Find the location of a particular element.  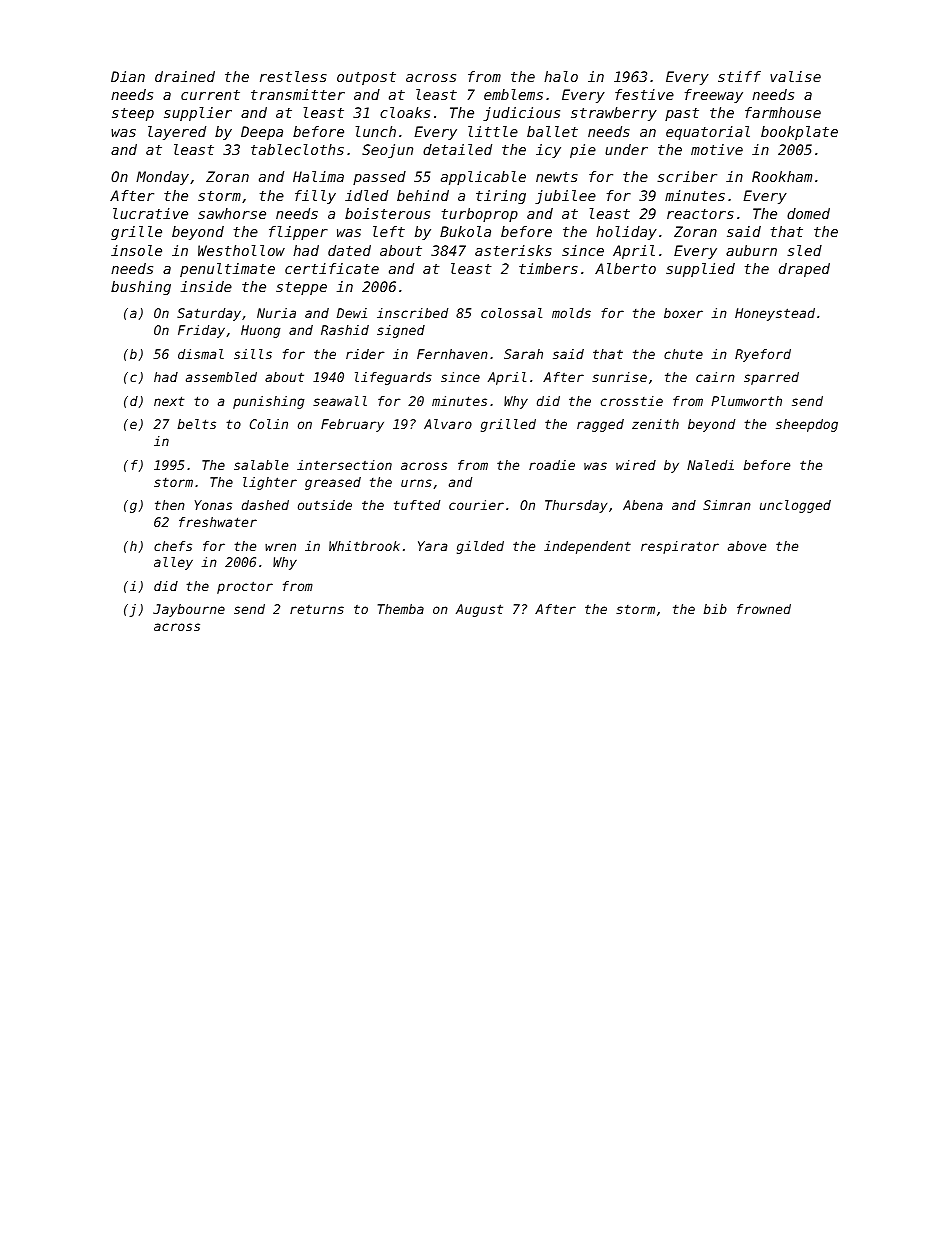

Halima is located at coordinates (318, 176).
